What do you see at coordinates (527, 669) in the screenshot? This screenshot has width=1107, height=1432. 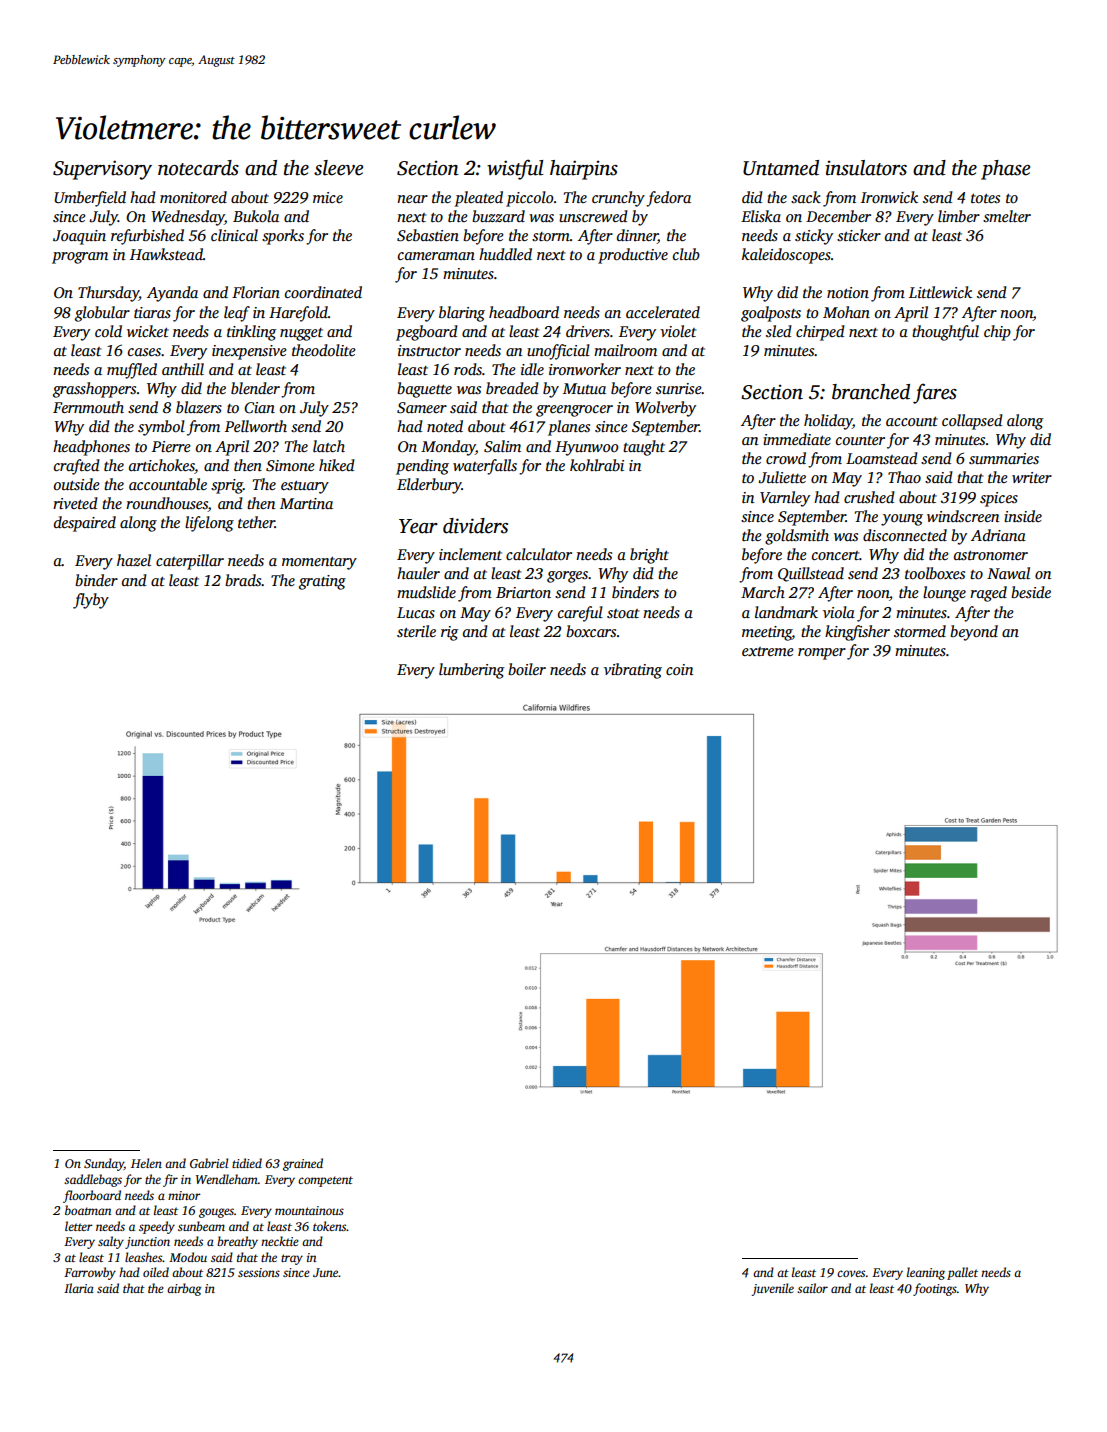 I see `boiler` at bounding box center [527, 669].
